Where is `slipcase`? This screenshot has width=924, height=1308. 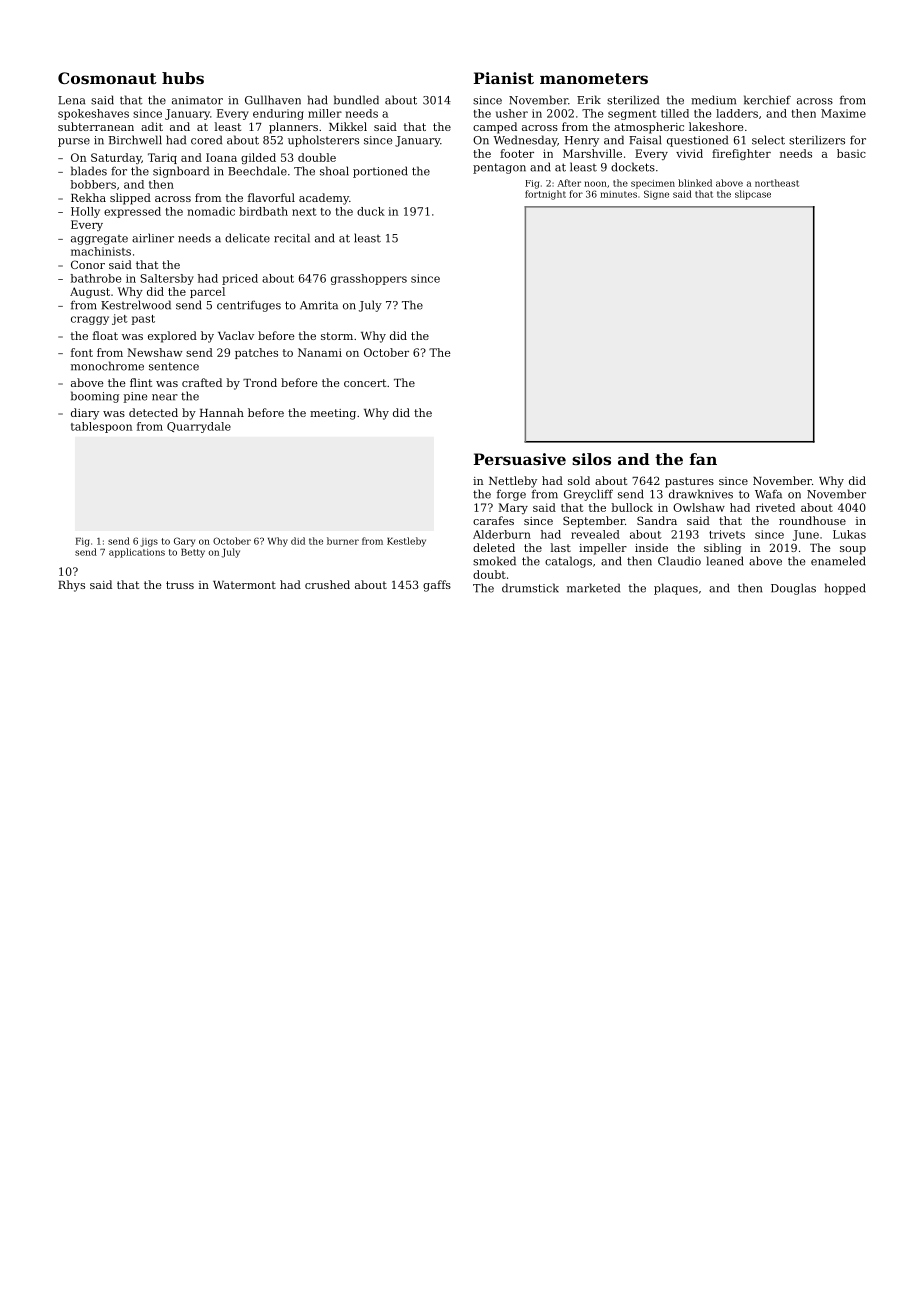 slipcase is located at coordinates (753, 195).
